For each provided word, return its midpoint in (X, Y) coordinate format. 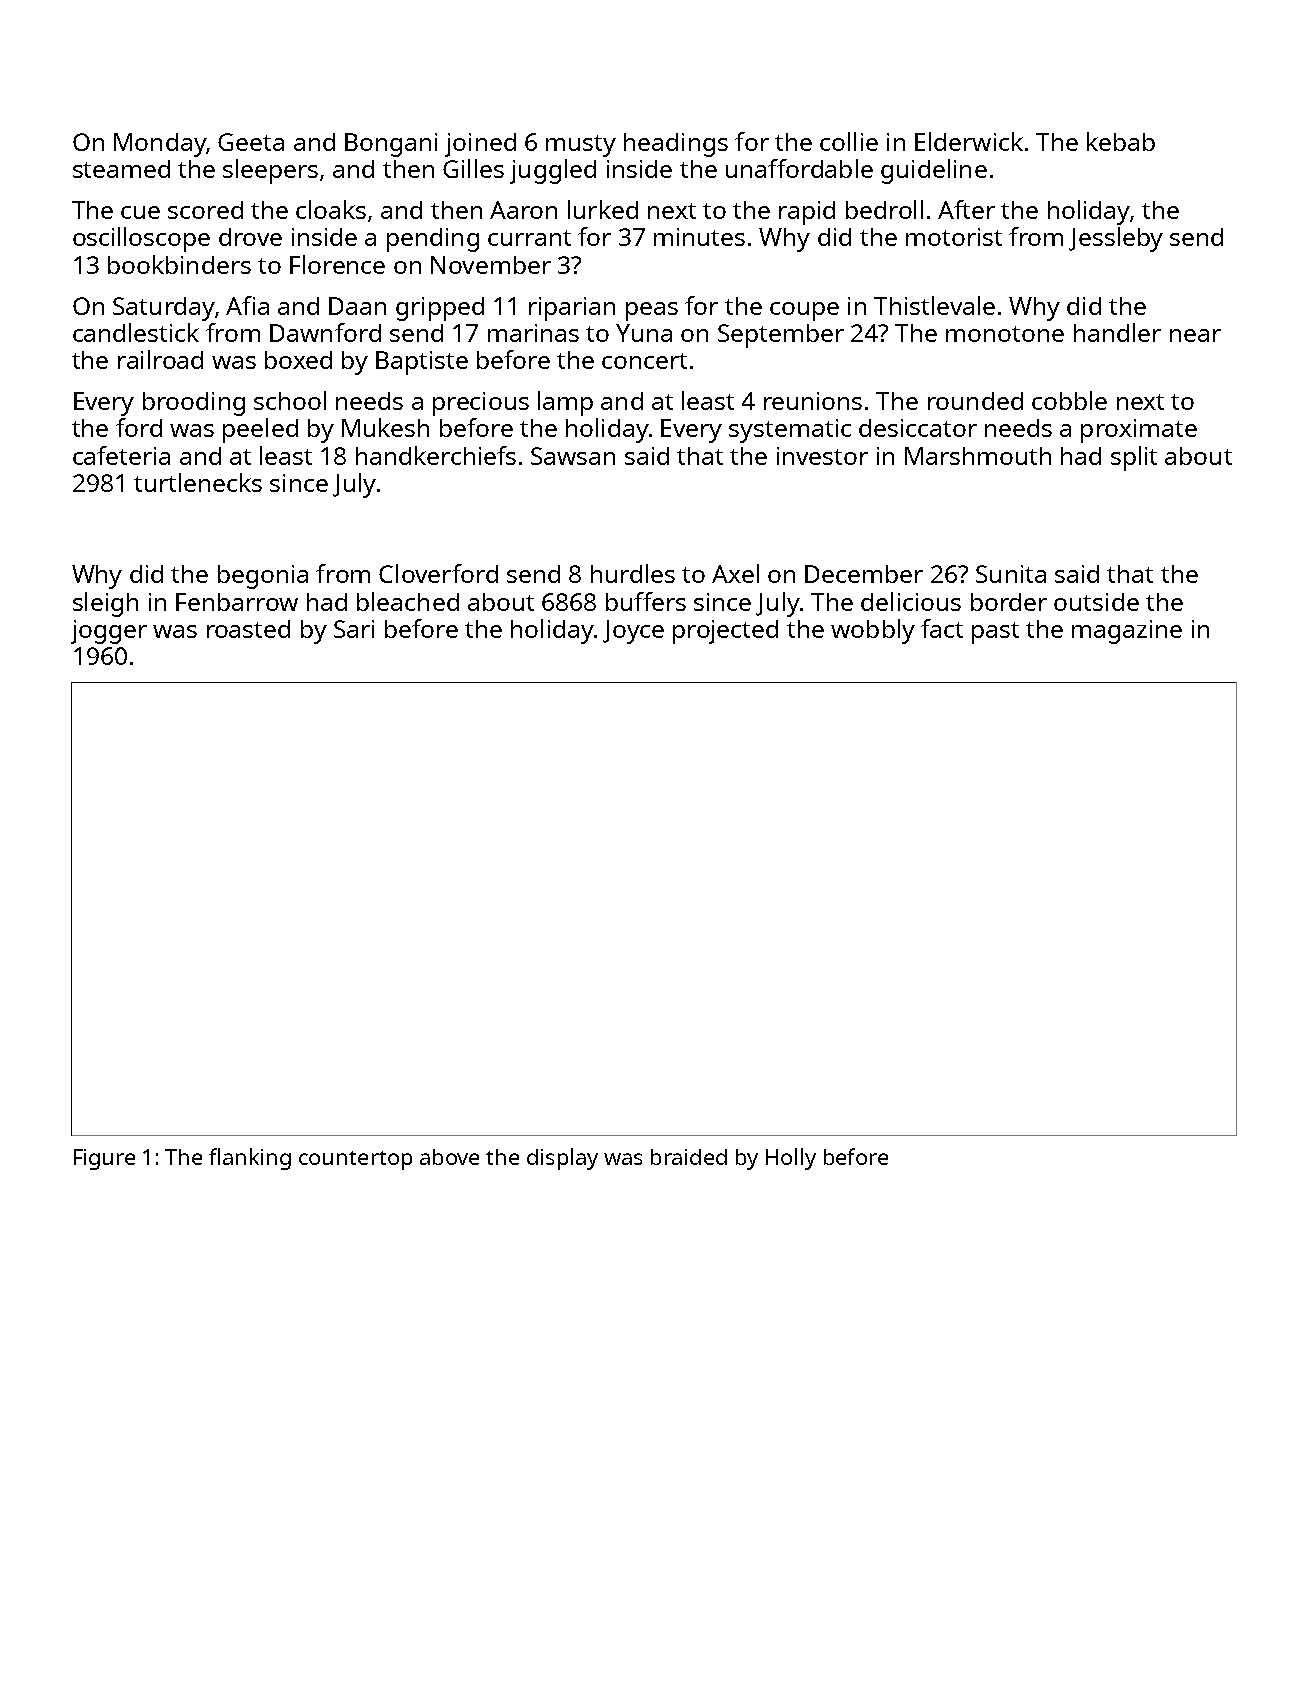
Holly (791, 1159)
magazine (1127, 632)
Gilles (473, 168)
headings (676, 145)
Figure (104, 1159)
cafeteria (121, 455)
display (562, 1159)
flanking (250, 1159)
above (449, 1157)
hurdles (633, 573)
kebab (1121, 141)
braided (689, 1157)
